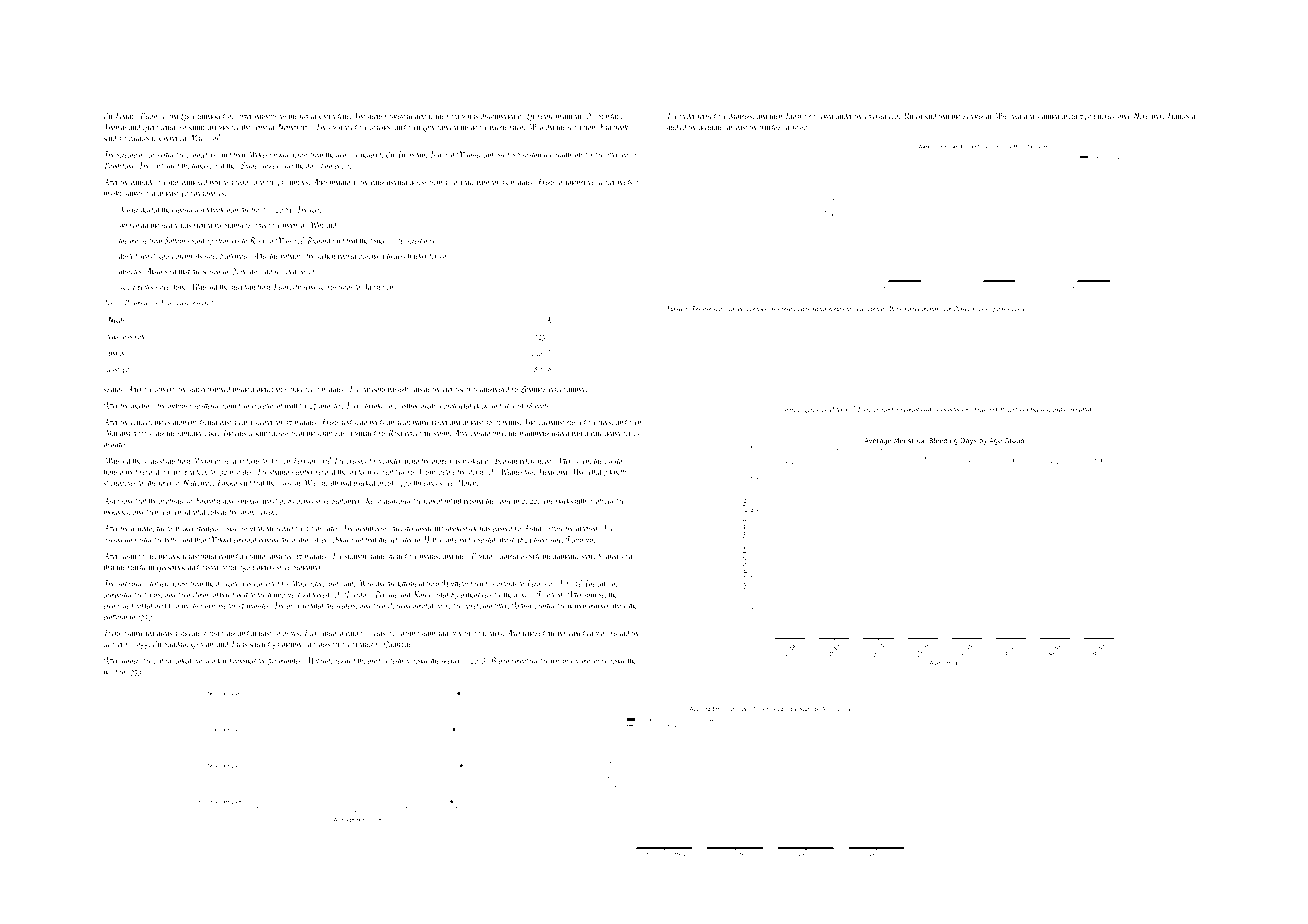  Describe the element at coordinates (201, 155) in the page. I see `connectors` at that location.
